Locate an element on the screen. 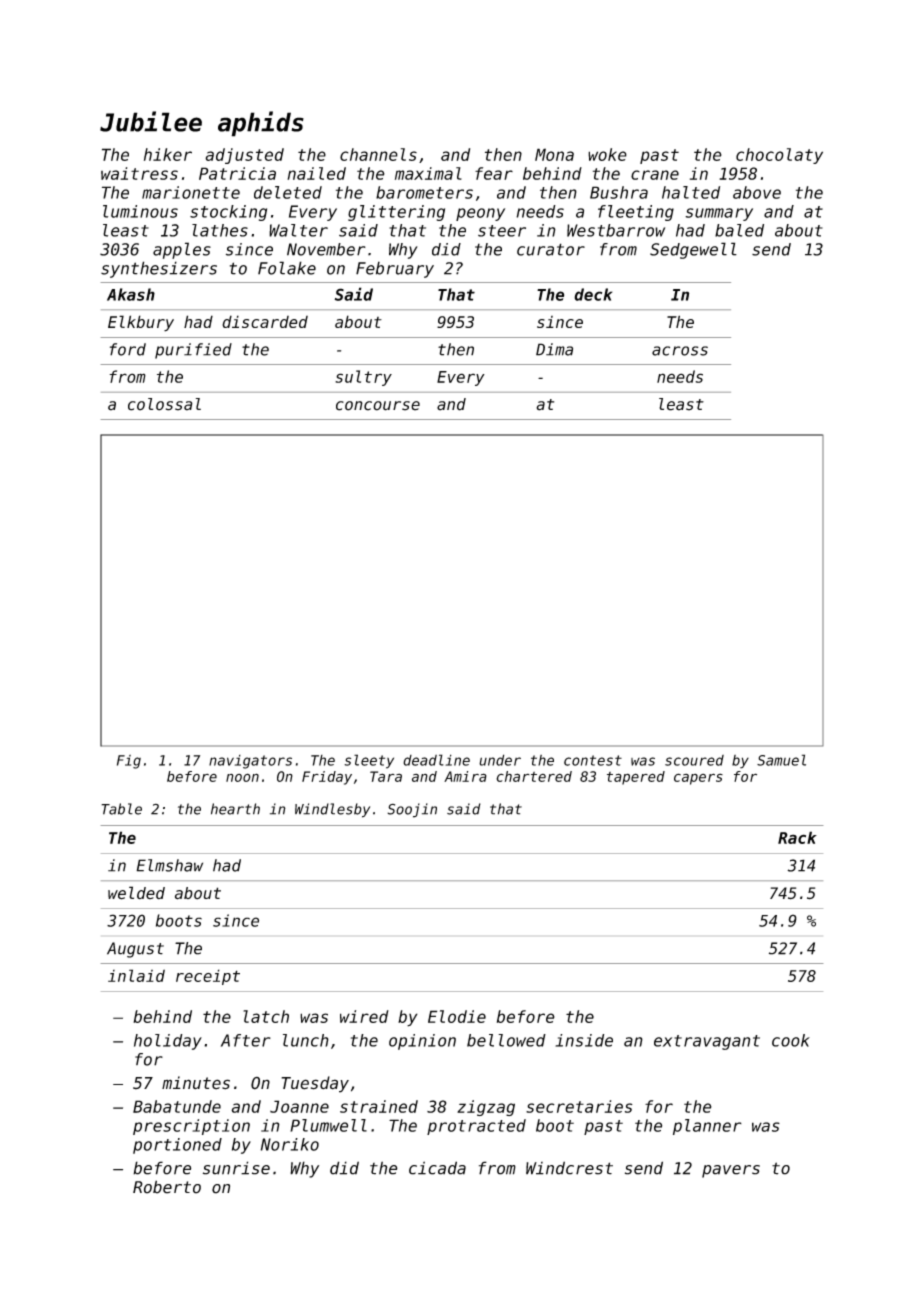 The height and width of the screenshot is (1308, 924). sleety is located at coordinates (369, 761).
